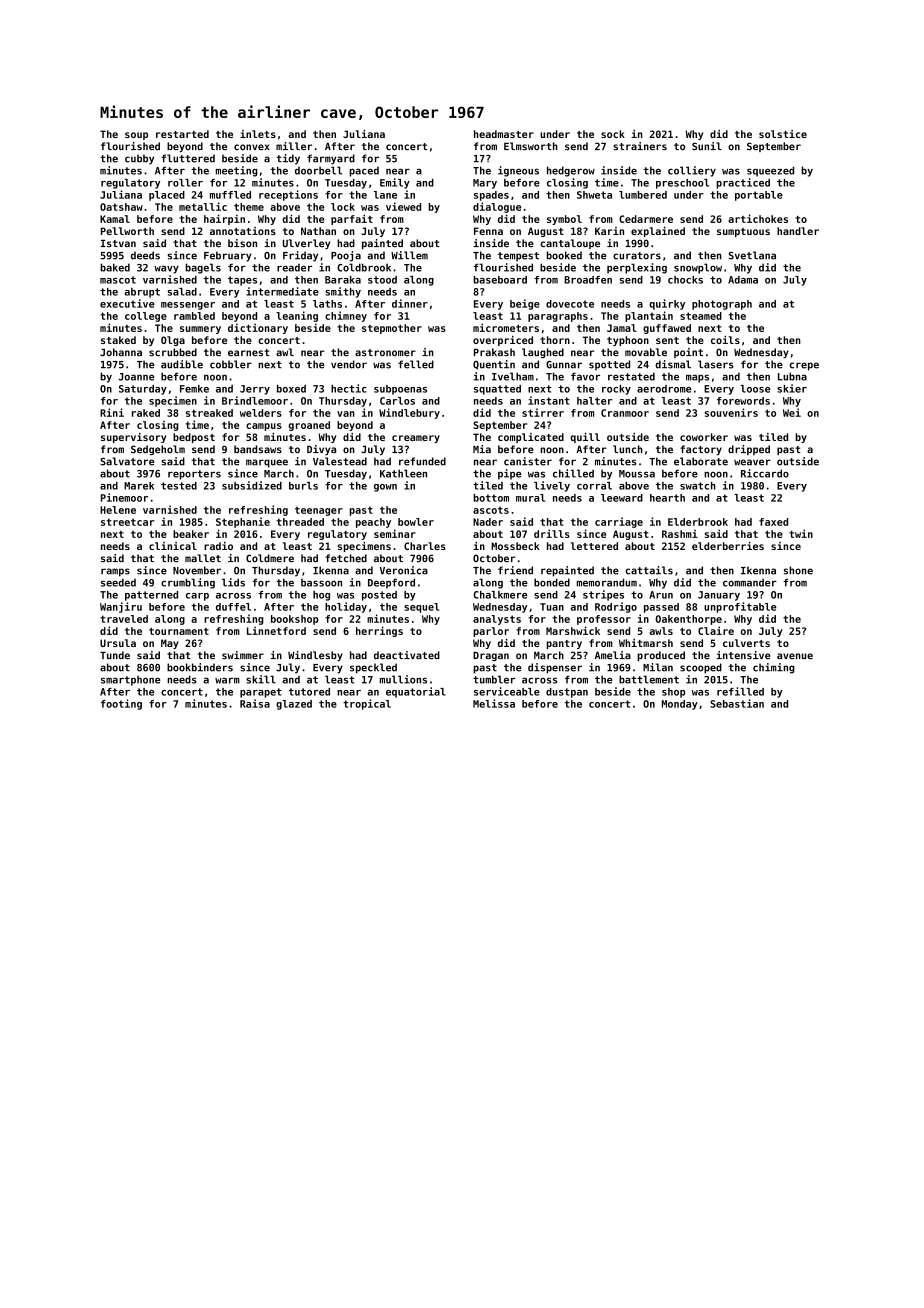  I want to click on Pinemoor, so click(124, 497).
